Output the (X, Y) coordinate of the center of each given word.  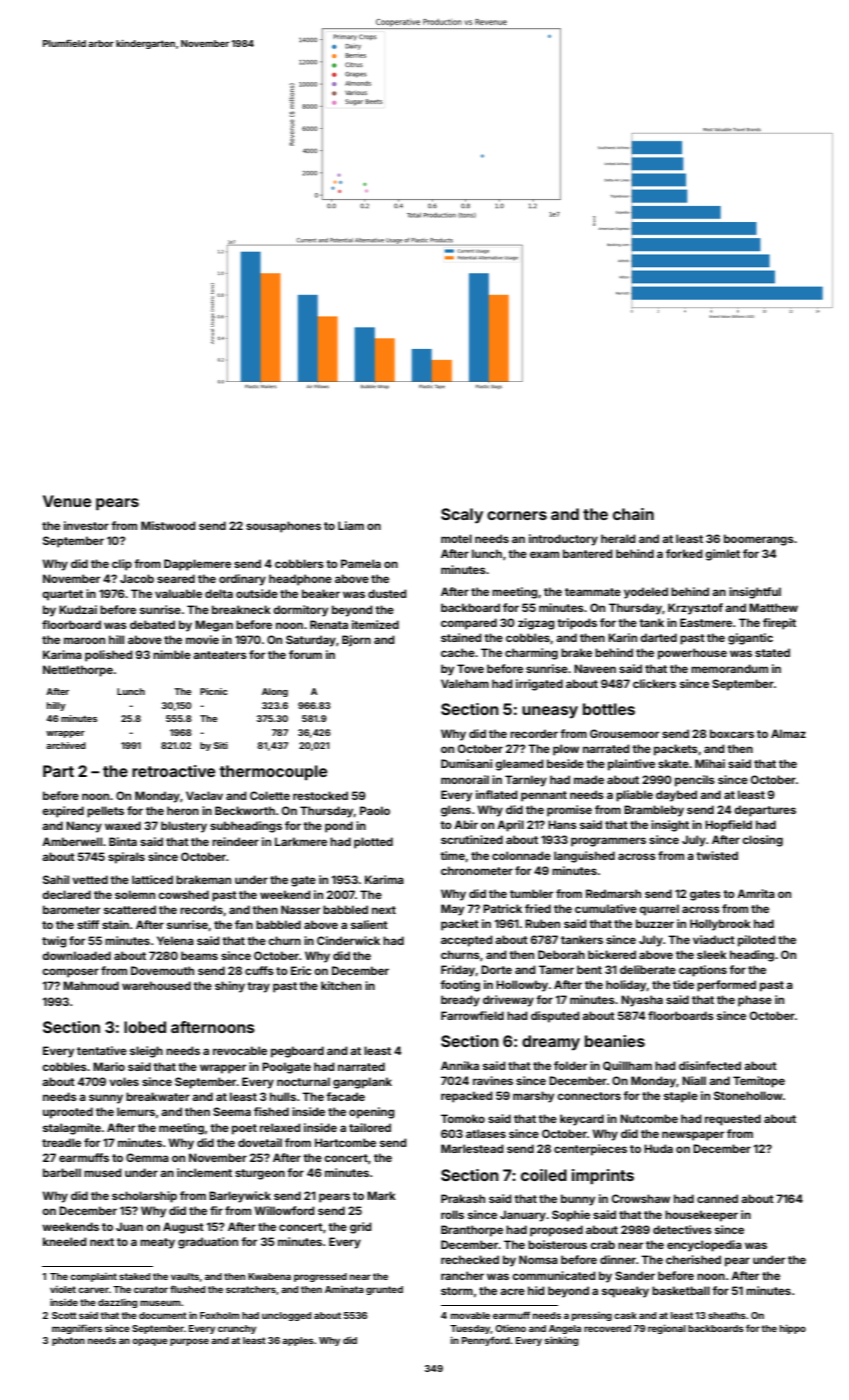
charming (531, 654)
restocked (320, 795)
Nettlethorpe (78, 671)
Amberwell (72, 841)
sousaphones (283, 527)
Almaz (788, 733)
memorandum (729, 668)
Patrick (502, 908)
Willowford (284, 1210)
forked (684, 553)
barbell (62, 1172)
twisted (717, 855)
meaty (157, 1243)
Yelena (175, 940)
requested (733, 1120)
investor (86, 525)
